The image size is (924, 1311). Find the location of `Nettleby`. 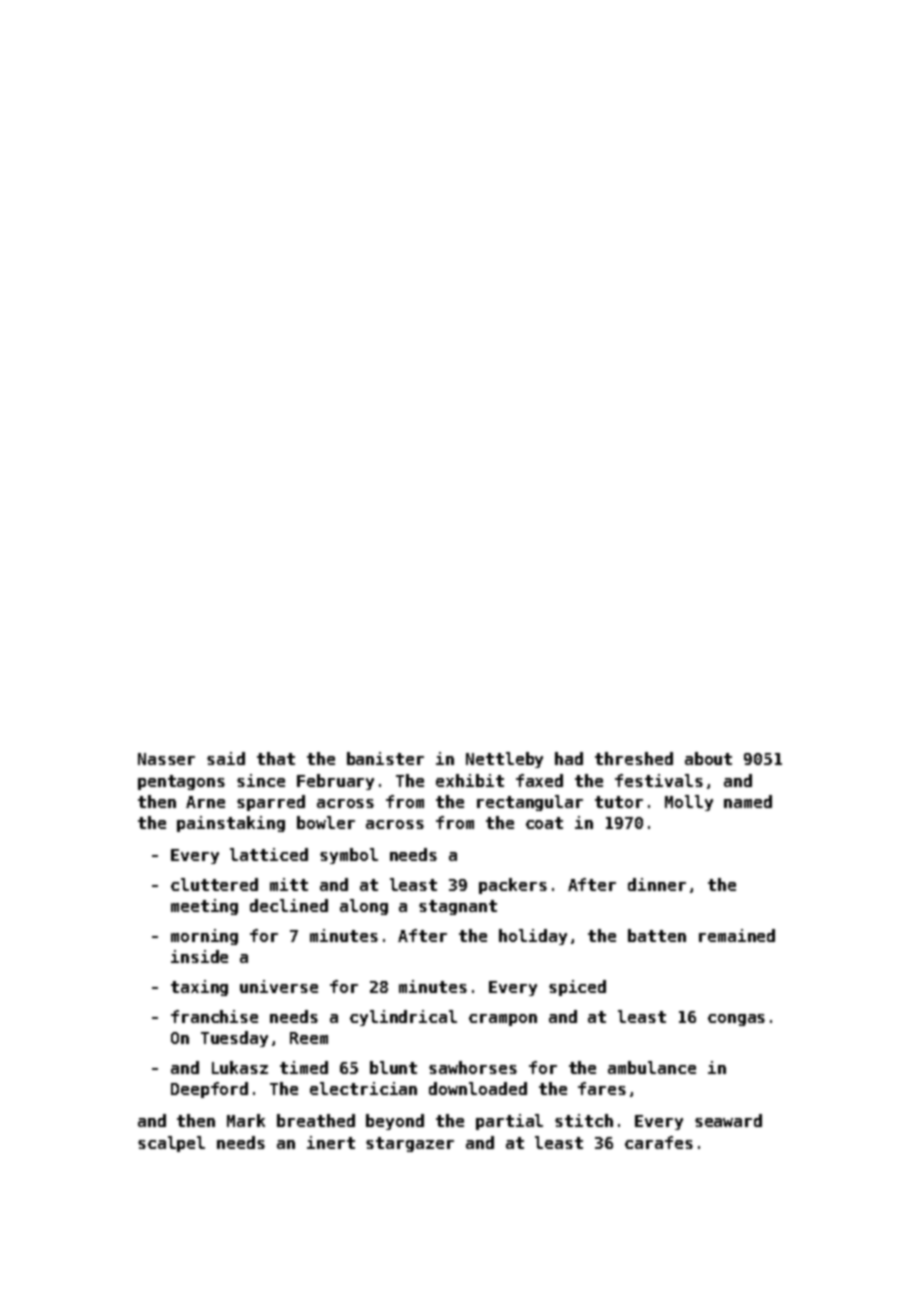

Nettleby is located at coordinates (504, 760).
